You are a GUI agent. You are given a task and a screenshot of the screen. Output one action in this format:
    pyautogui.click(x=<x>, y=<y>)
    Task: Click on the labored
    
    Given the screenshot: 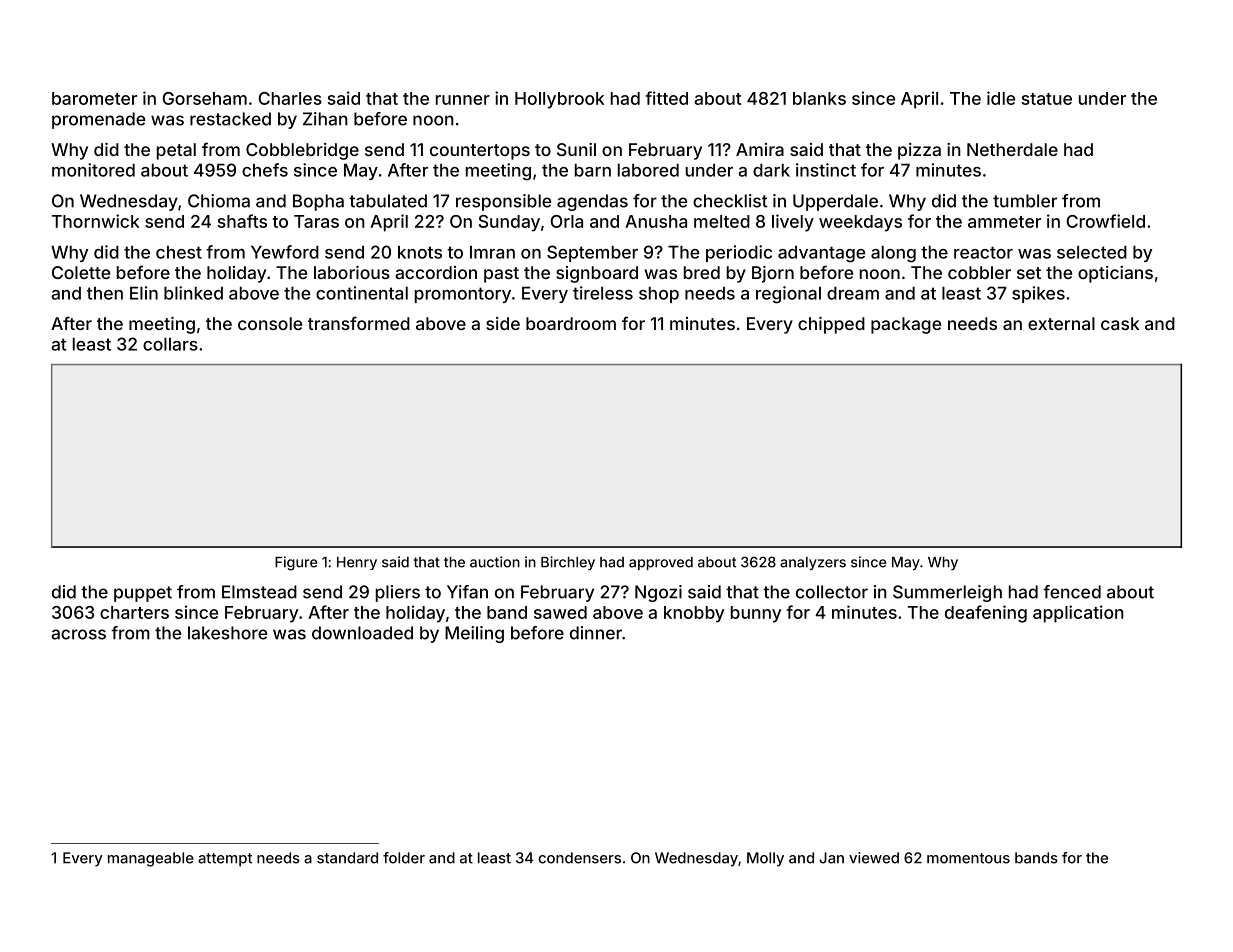 What is the action you would take?
    pyautogui.click(x=648, y=170)
